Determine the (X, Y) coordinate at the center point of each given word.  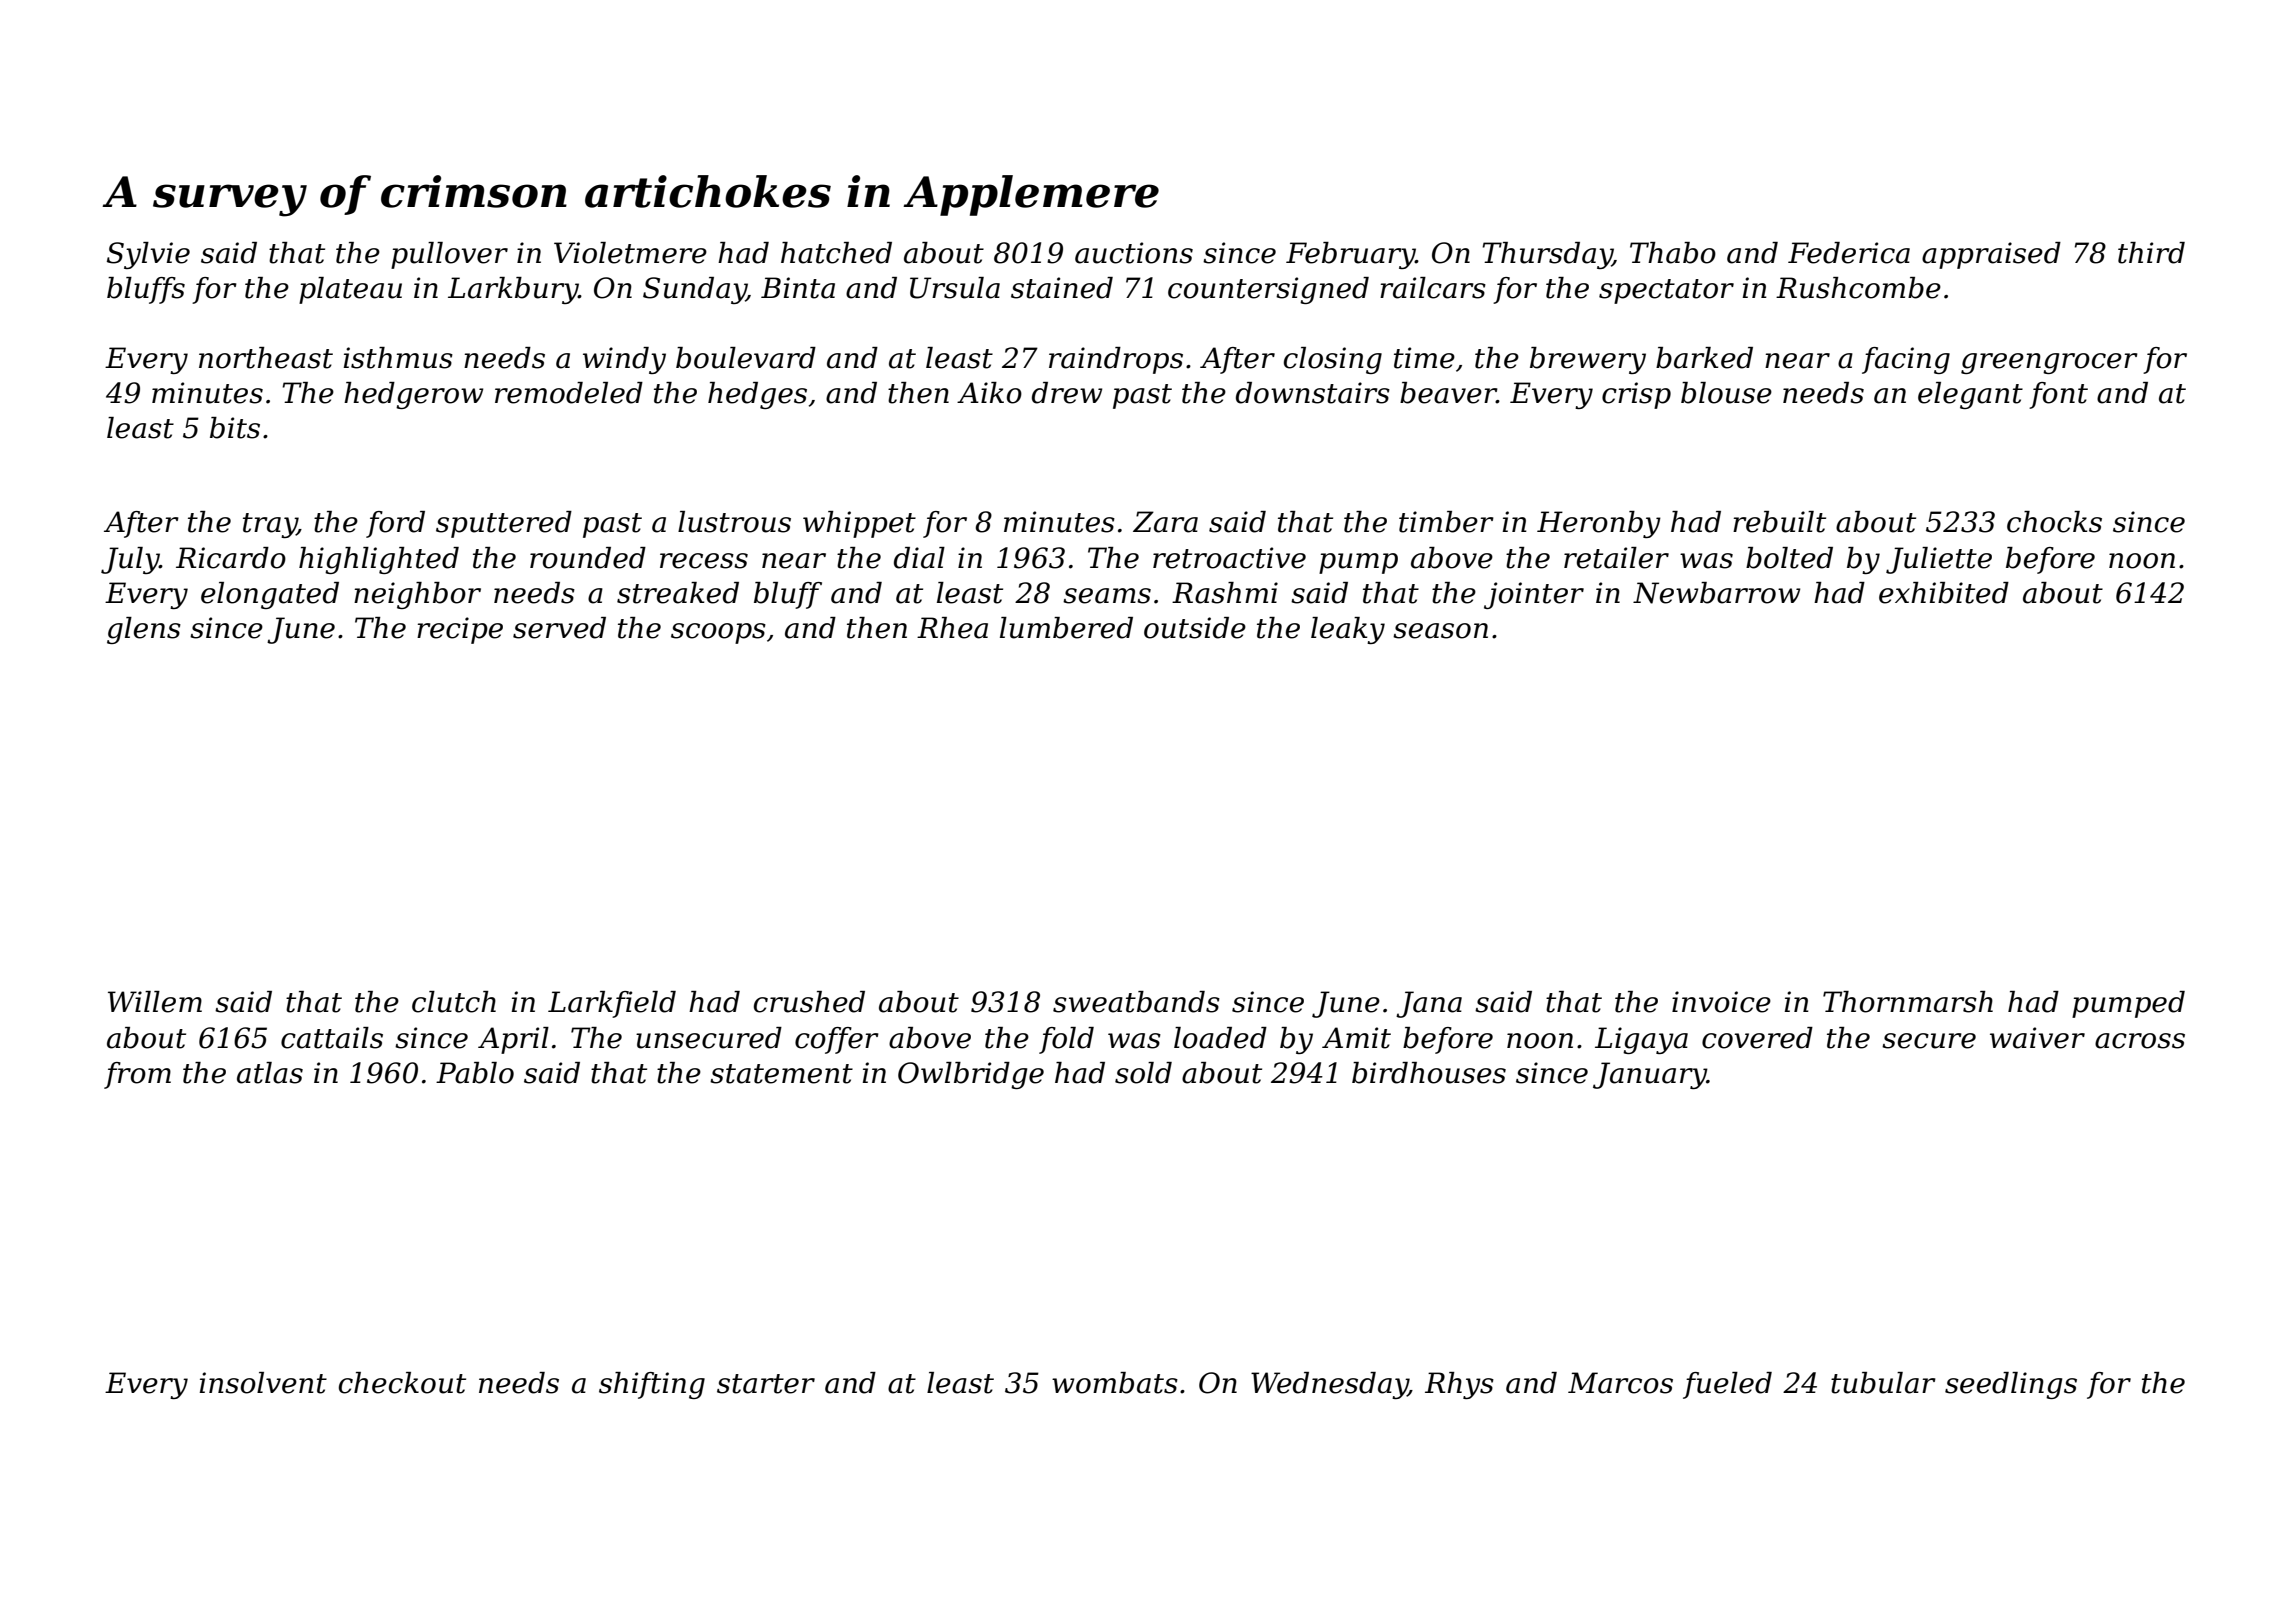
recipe (460, 630)
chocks (2054, 522)
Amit (1356, 1038)
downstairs (1313, 393)
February (1350, 255)
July (130, 560)
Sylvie (148, 255)
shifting (652, 1385)
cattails (332, 1038)
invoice (1721, 1002)
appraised (1991, 255)
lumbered (1066, 628)
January (1650, 1075)
